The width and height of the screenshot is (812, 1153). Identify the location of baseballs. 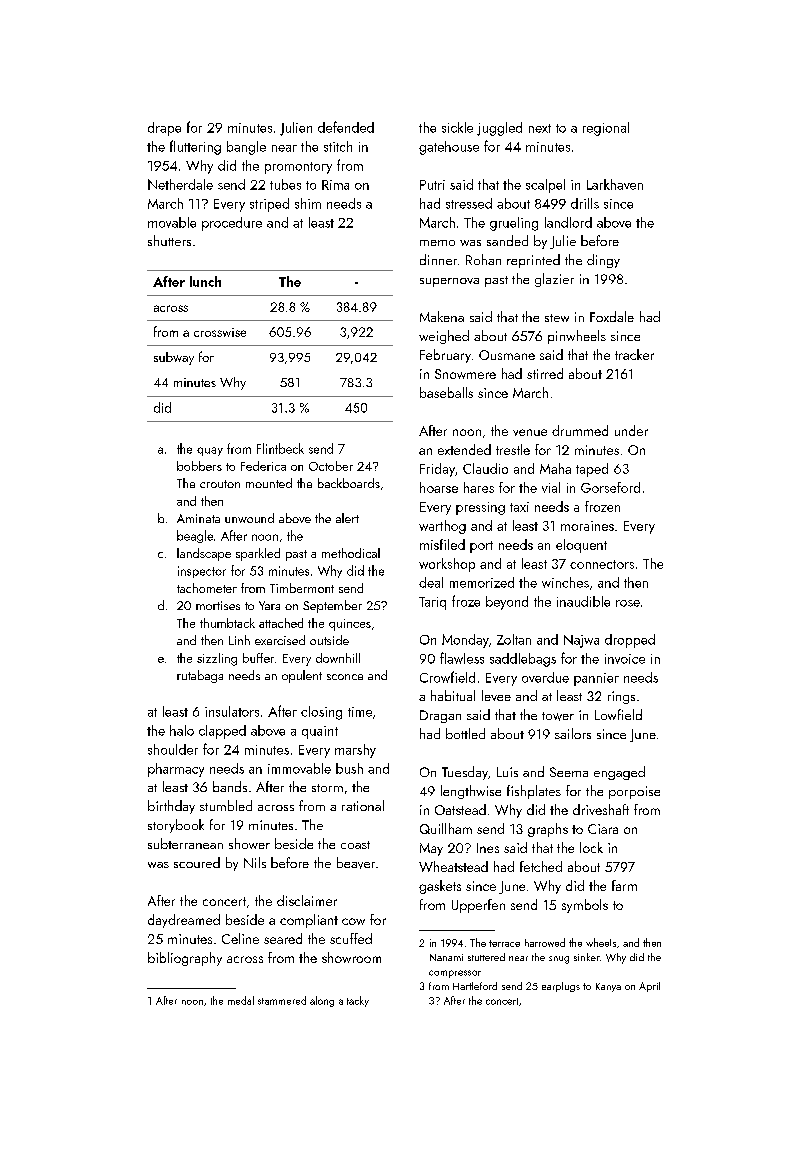
(446, 392).
